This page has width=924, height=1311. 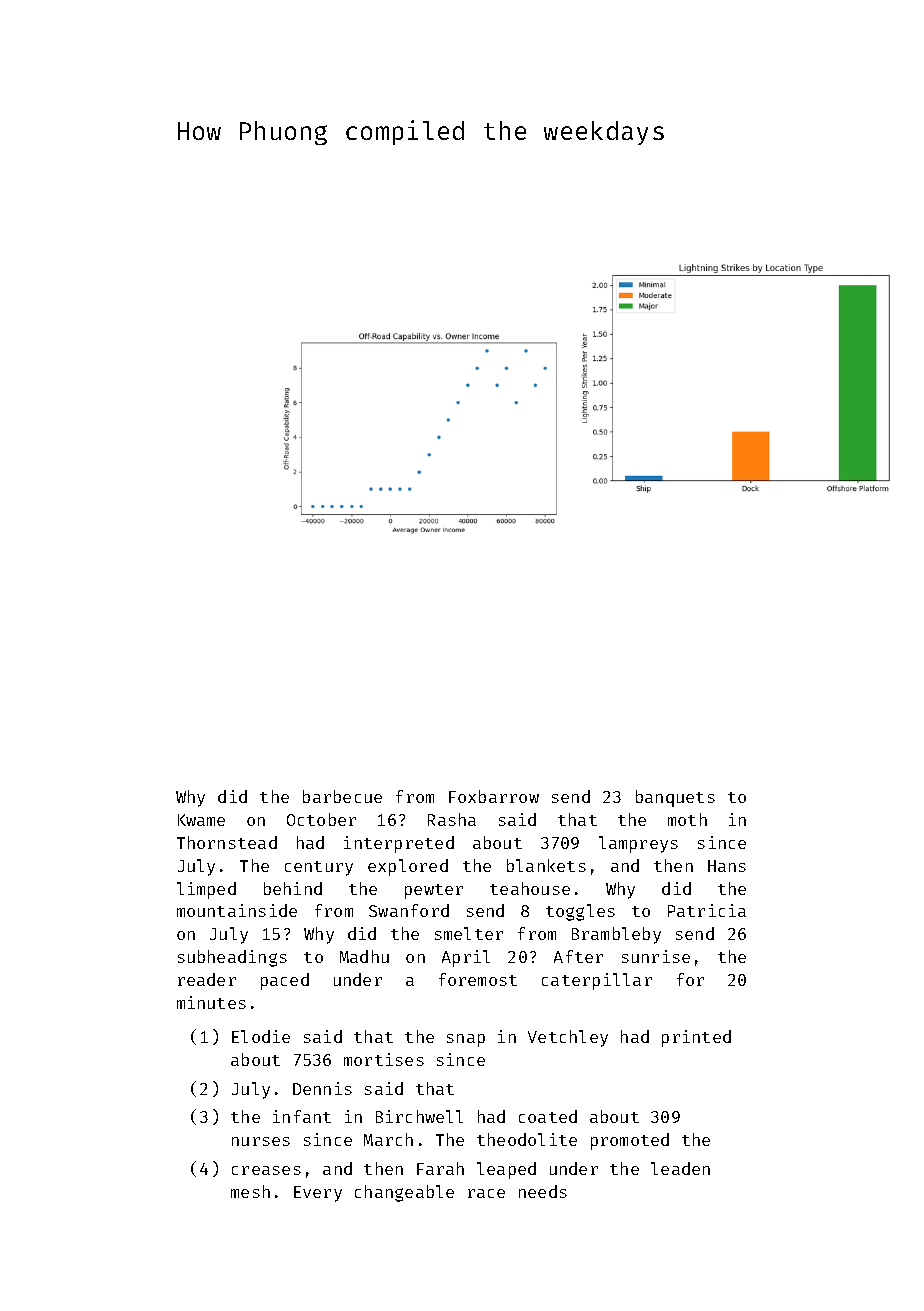 I want to click on leaden, so click(x=680, y=1168).
